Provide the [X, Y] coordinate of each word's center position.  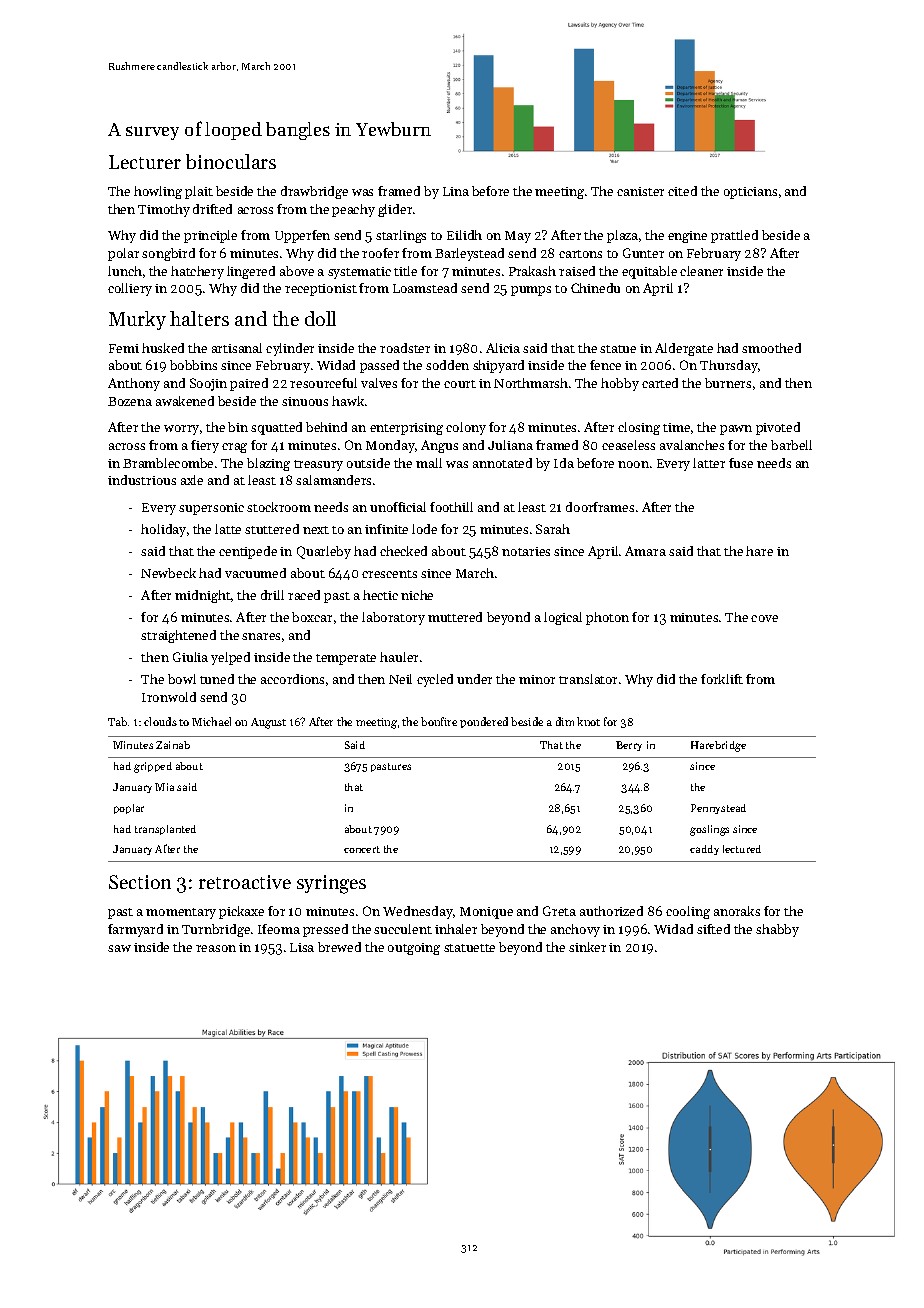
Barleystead [469, 254]
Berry [629, 746]
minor [537, 679]
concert [362, 849]
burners [728, 383]
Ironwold [169, 697]
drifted [212, 209]
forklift [722, 679]
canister [640, 191]
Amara [645, 551]
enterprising [406, 429]
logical [563, 618]
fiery [205, 446]
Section [140, 882]
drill [272, 595]
